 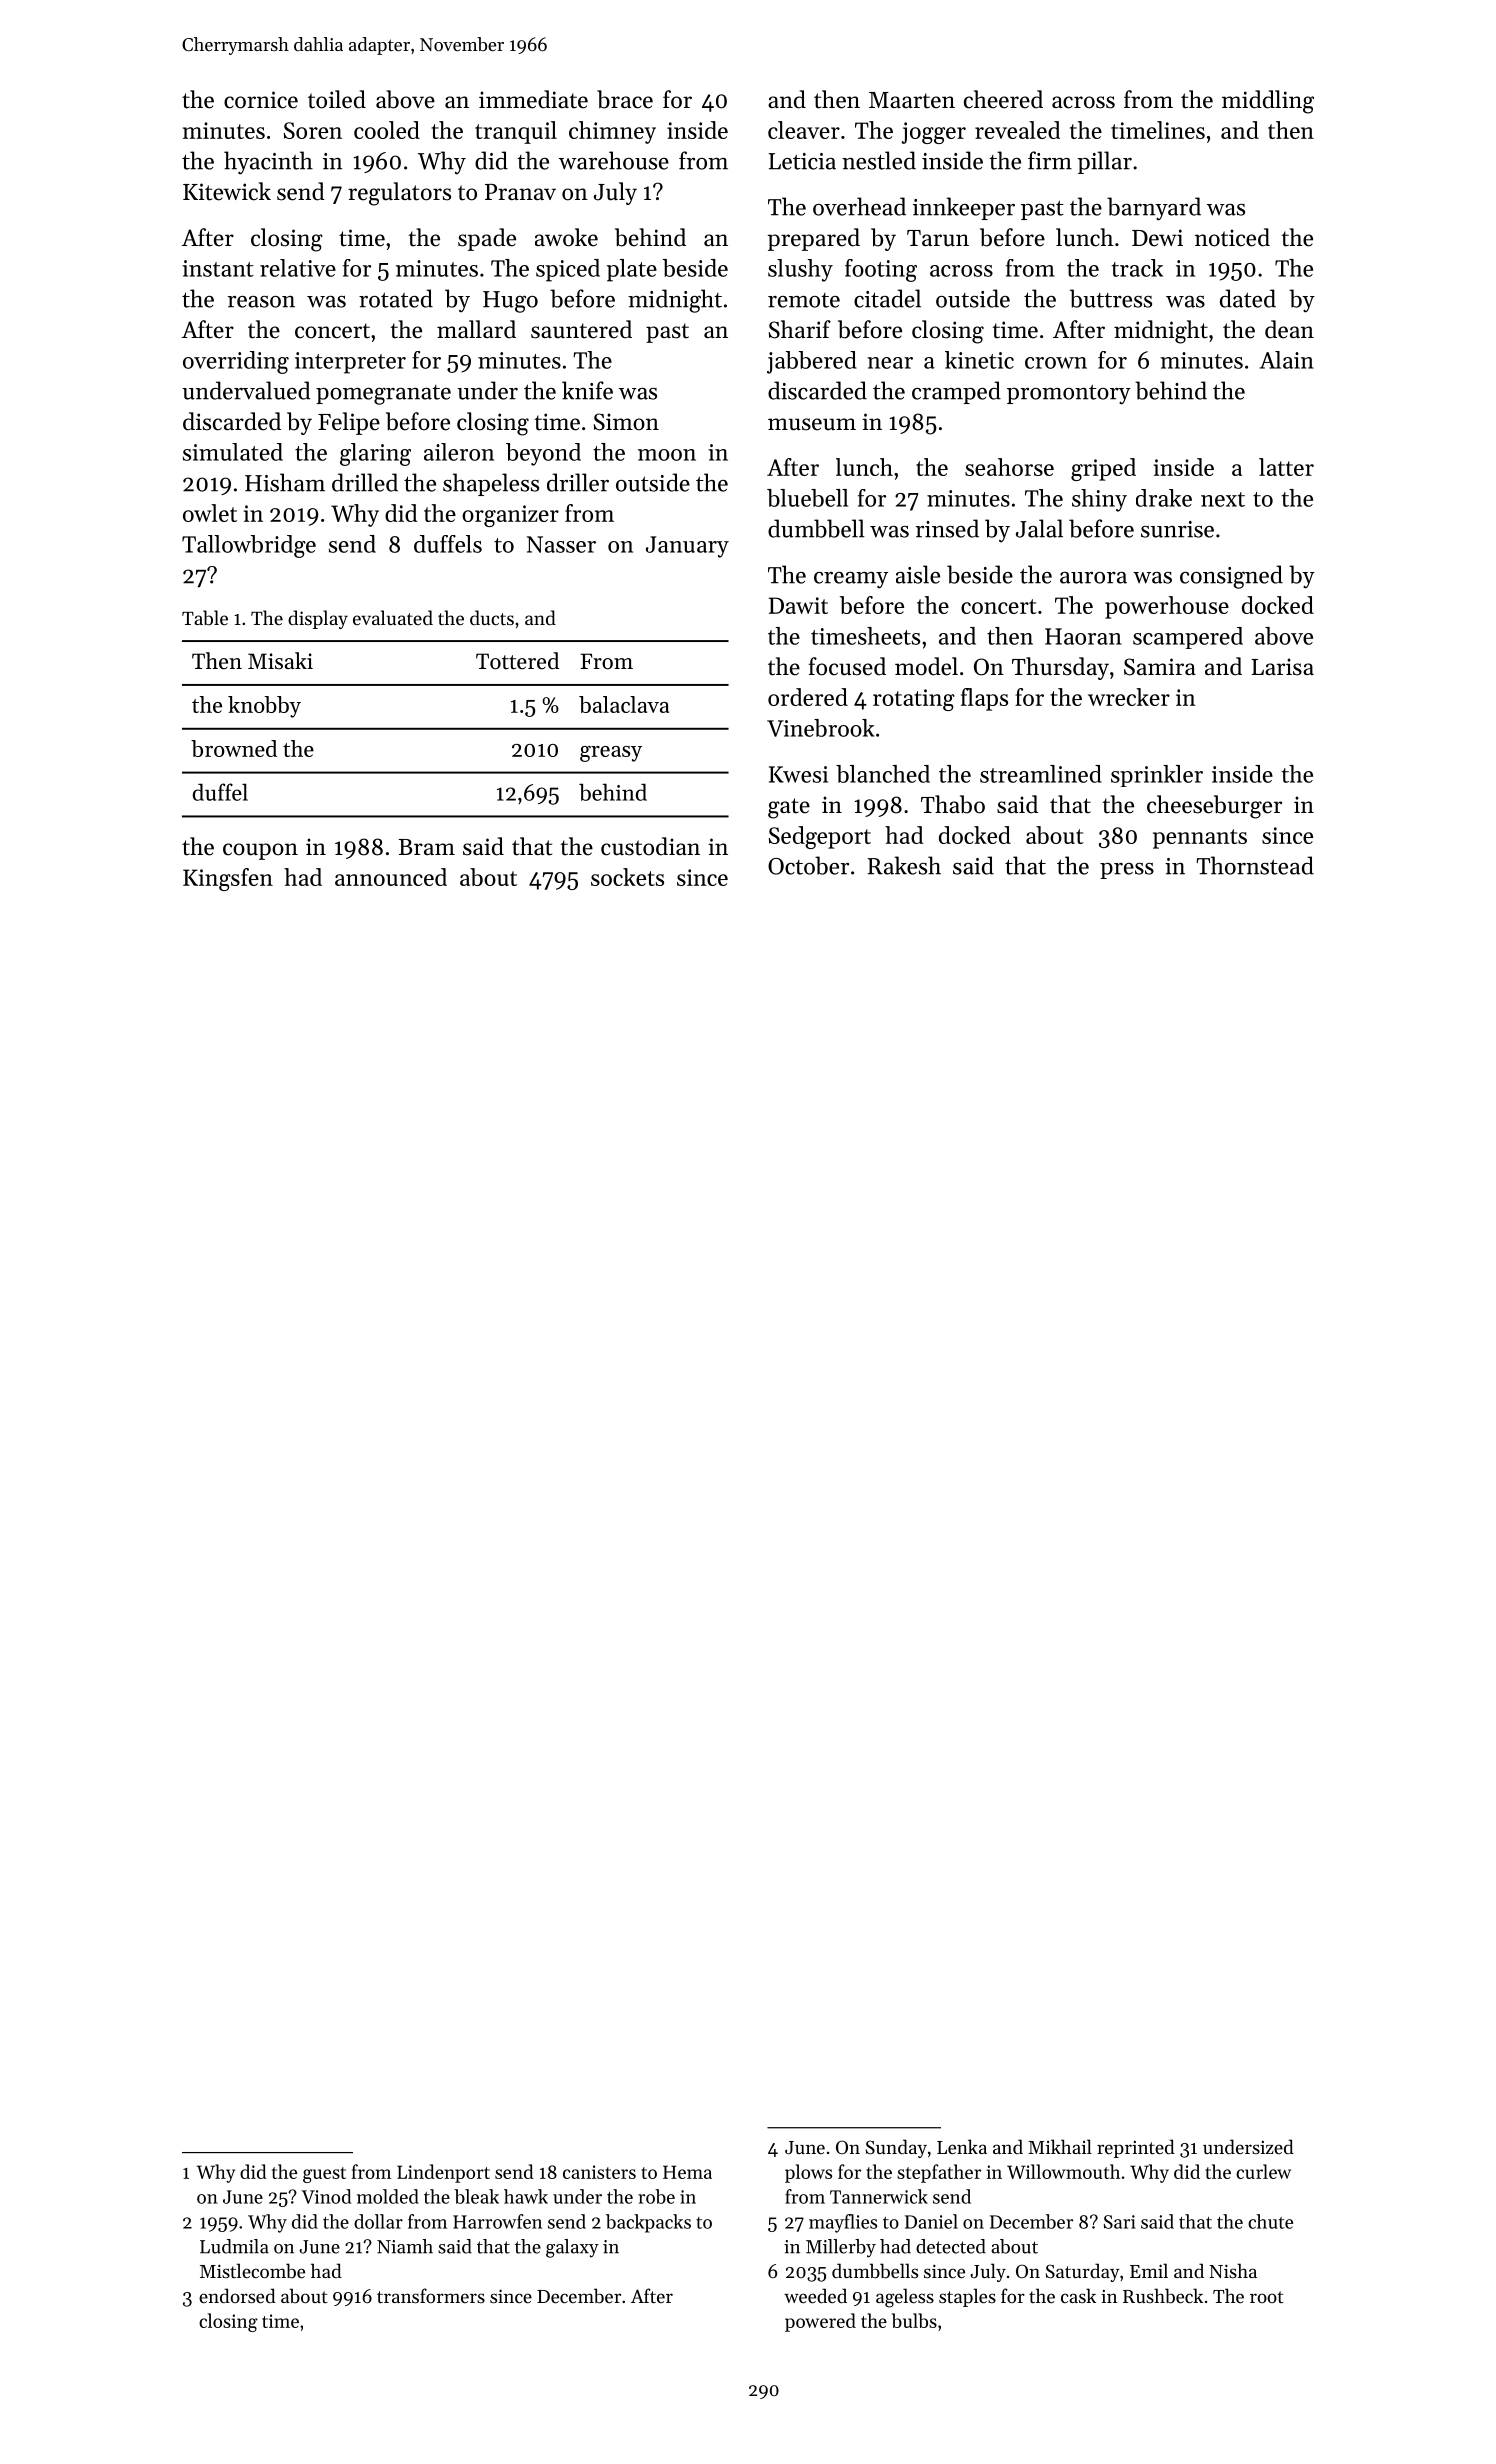 I want to click on brace, so click(x=625, y=99).
